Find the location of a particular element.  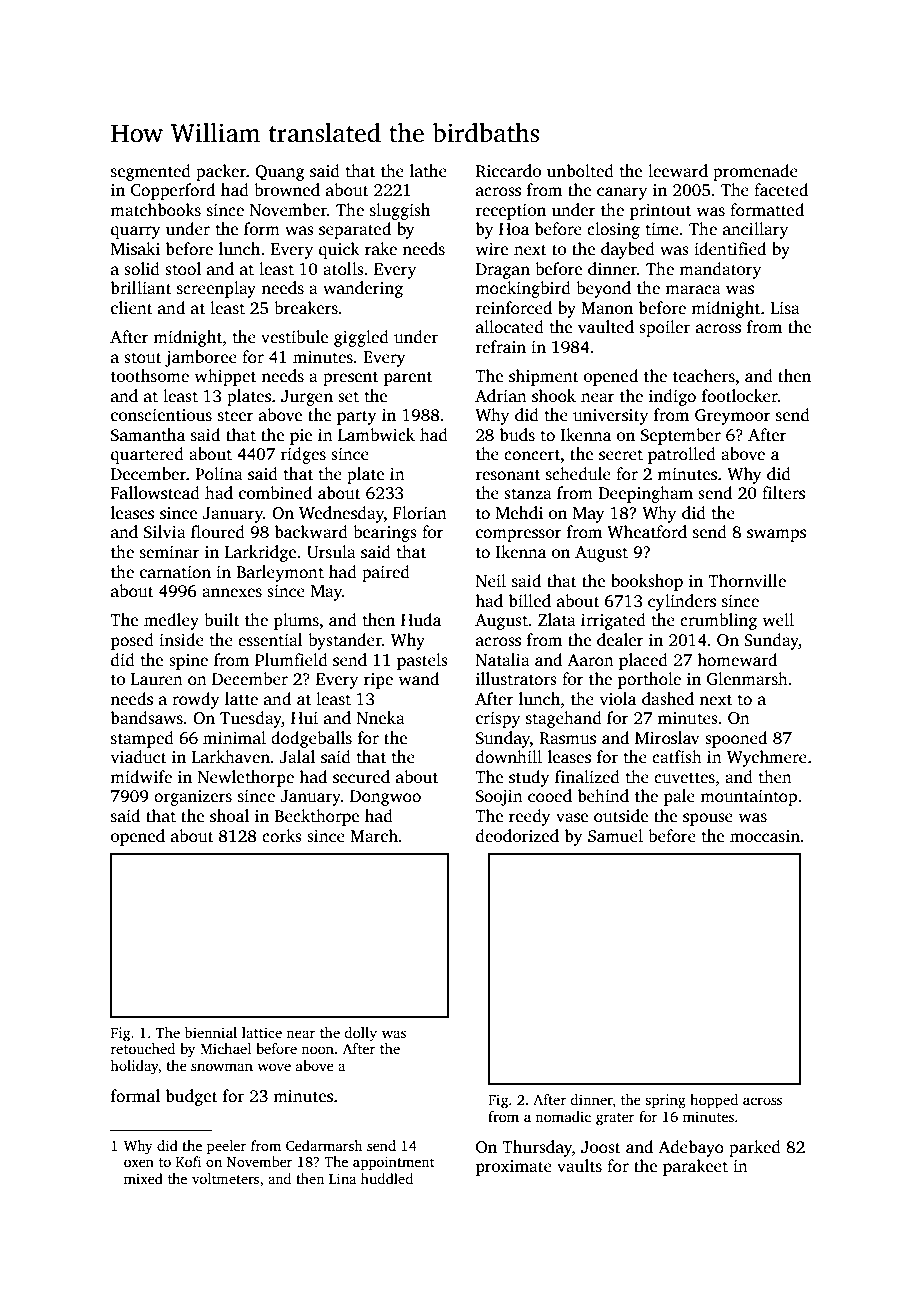

Cedarmarsh is located at coordinates (324, 1145).
